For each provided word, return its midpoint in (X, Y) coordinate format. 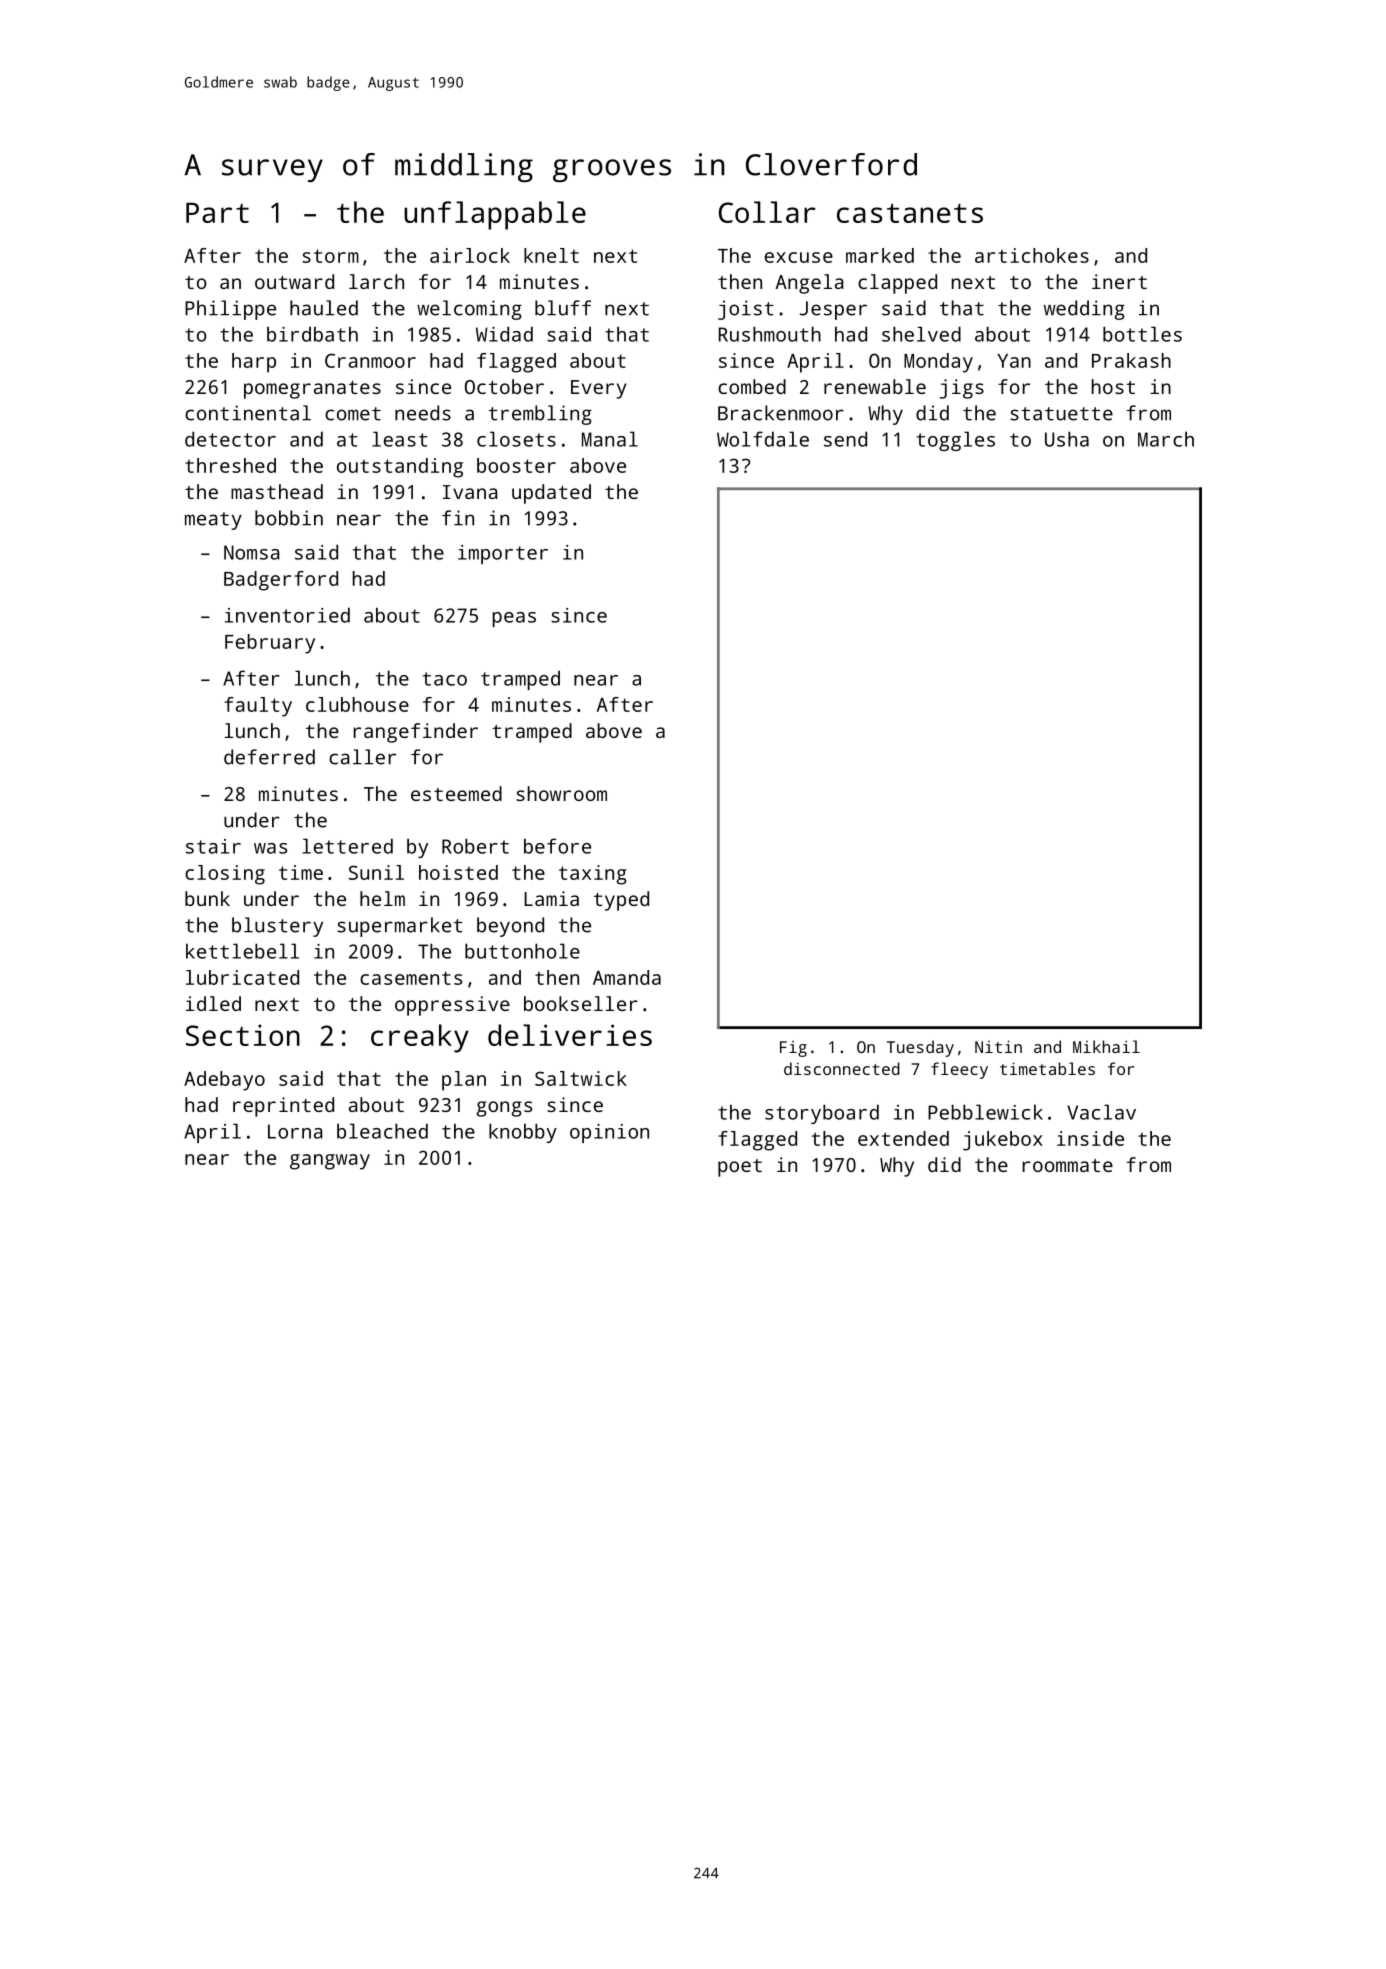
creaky (420, 1038)
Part (217, 213)
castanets (910, 213)
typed (621, 901)
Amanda (627, 977)
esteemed (456, 793)
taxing (593, 875)
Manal (610, 439)
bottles (1142, 334)
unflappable (495, 215)
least (399, 439)
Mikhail (1106, 1046)
